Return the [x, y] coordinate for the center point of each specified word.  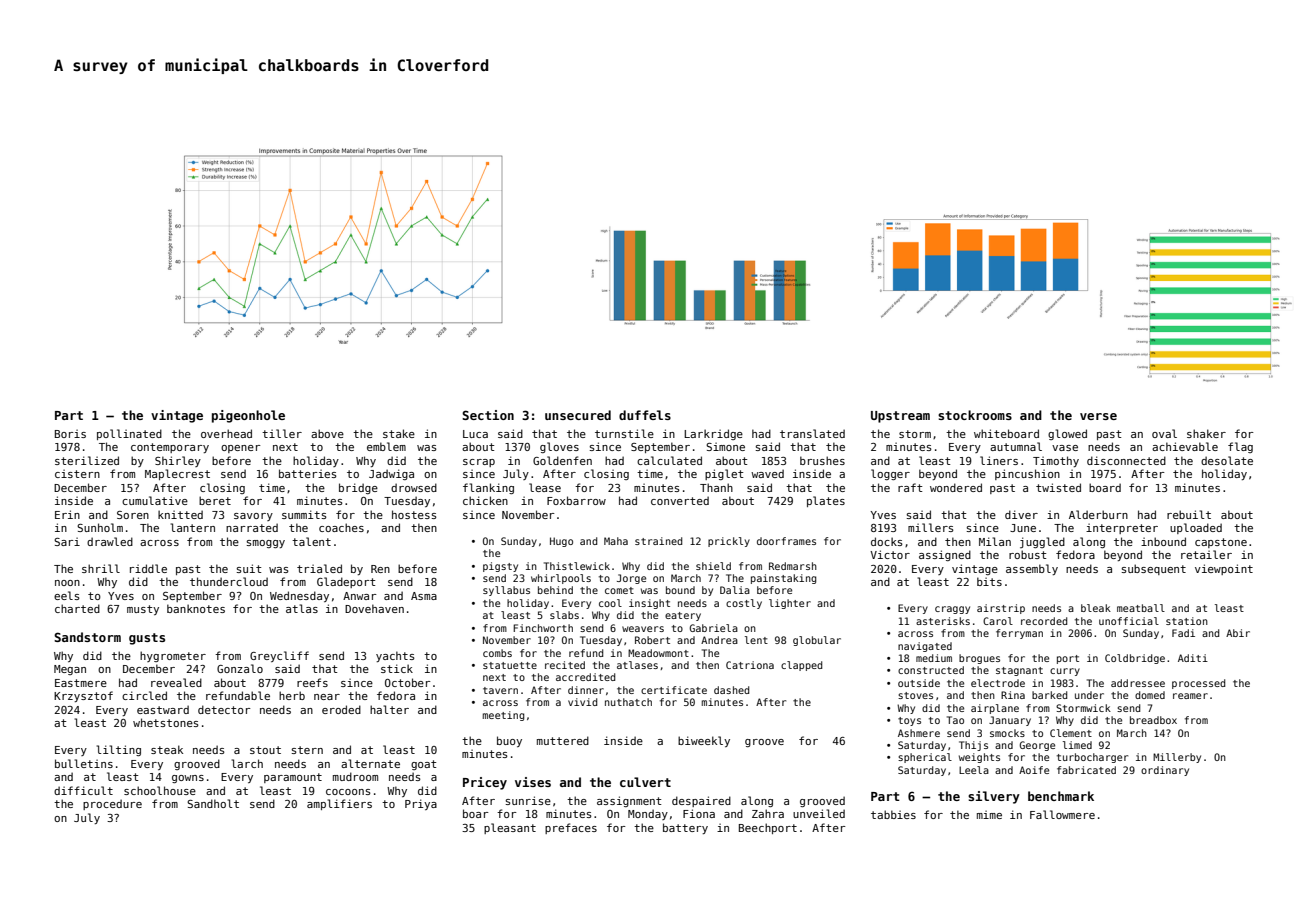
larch [247, 763]
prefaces [571, 828]
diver [1021, 514]
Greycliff [279, 656]
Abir [1238, 633]
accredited [585, 677]
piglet [724, 474]
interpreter [1122, 528]
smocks [1007, 733]
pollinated [129, 434]
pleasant [510, 828]
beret [215, 500]
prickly [729, 542]
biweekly [704, 741]
